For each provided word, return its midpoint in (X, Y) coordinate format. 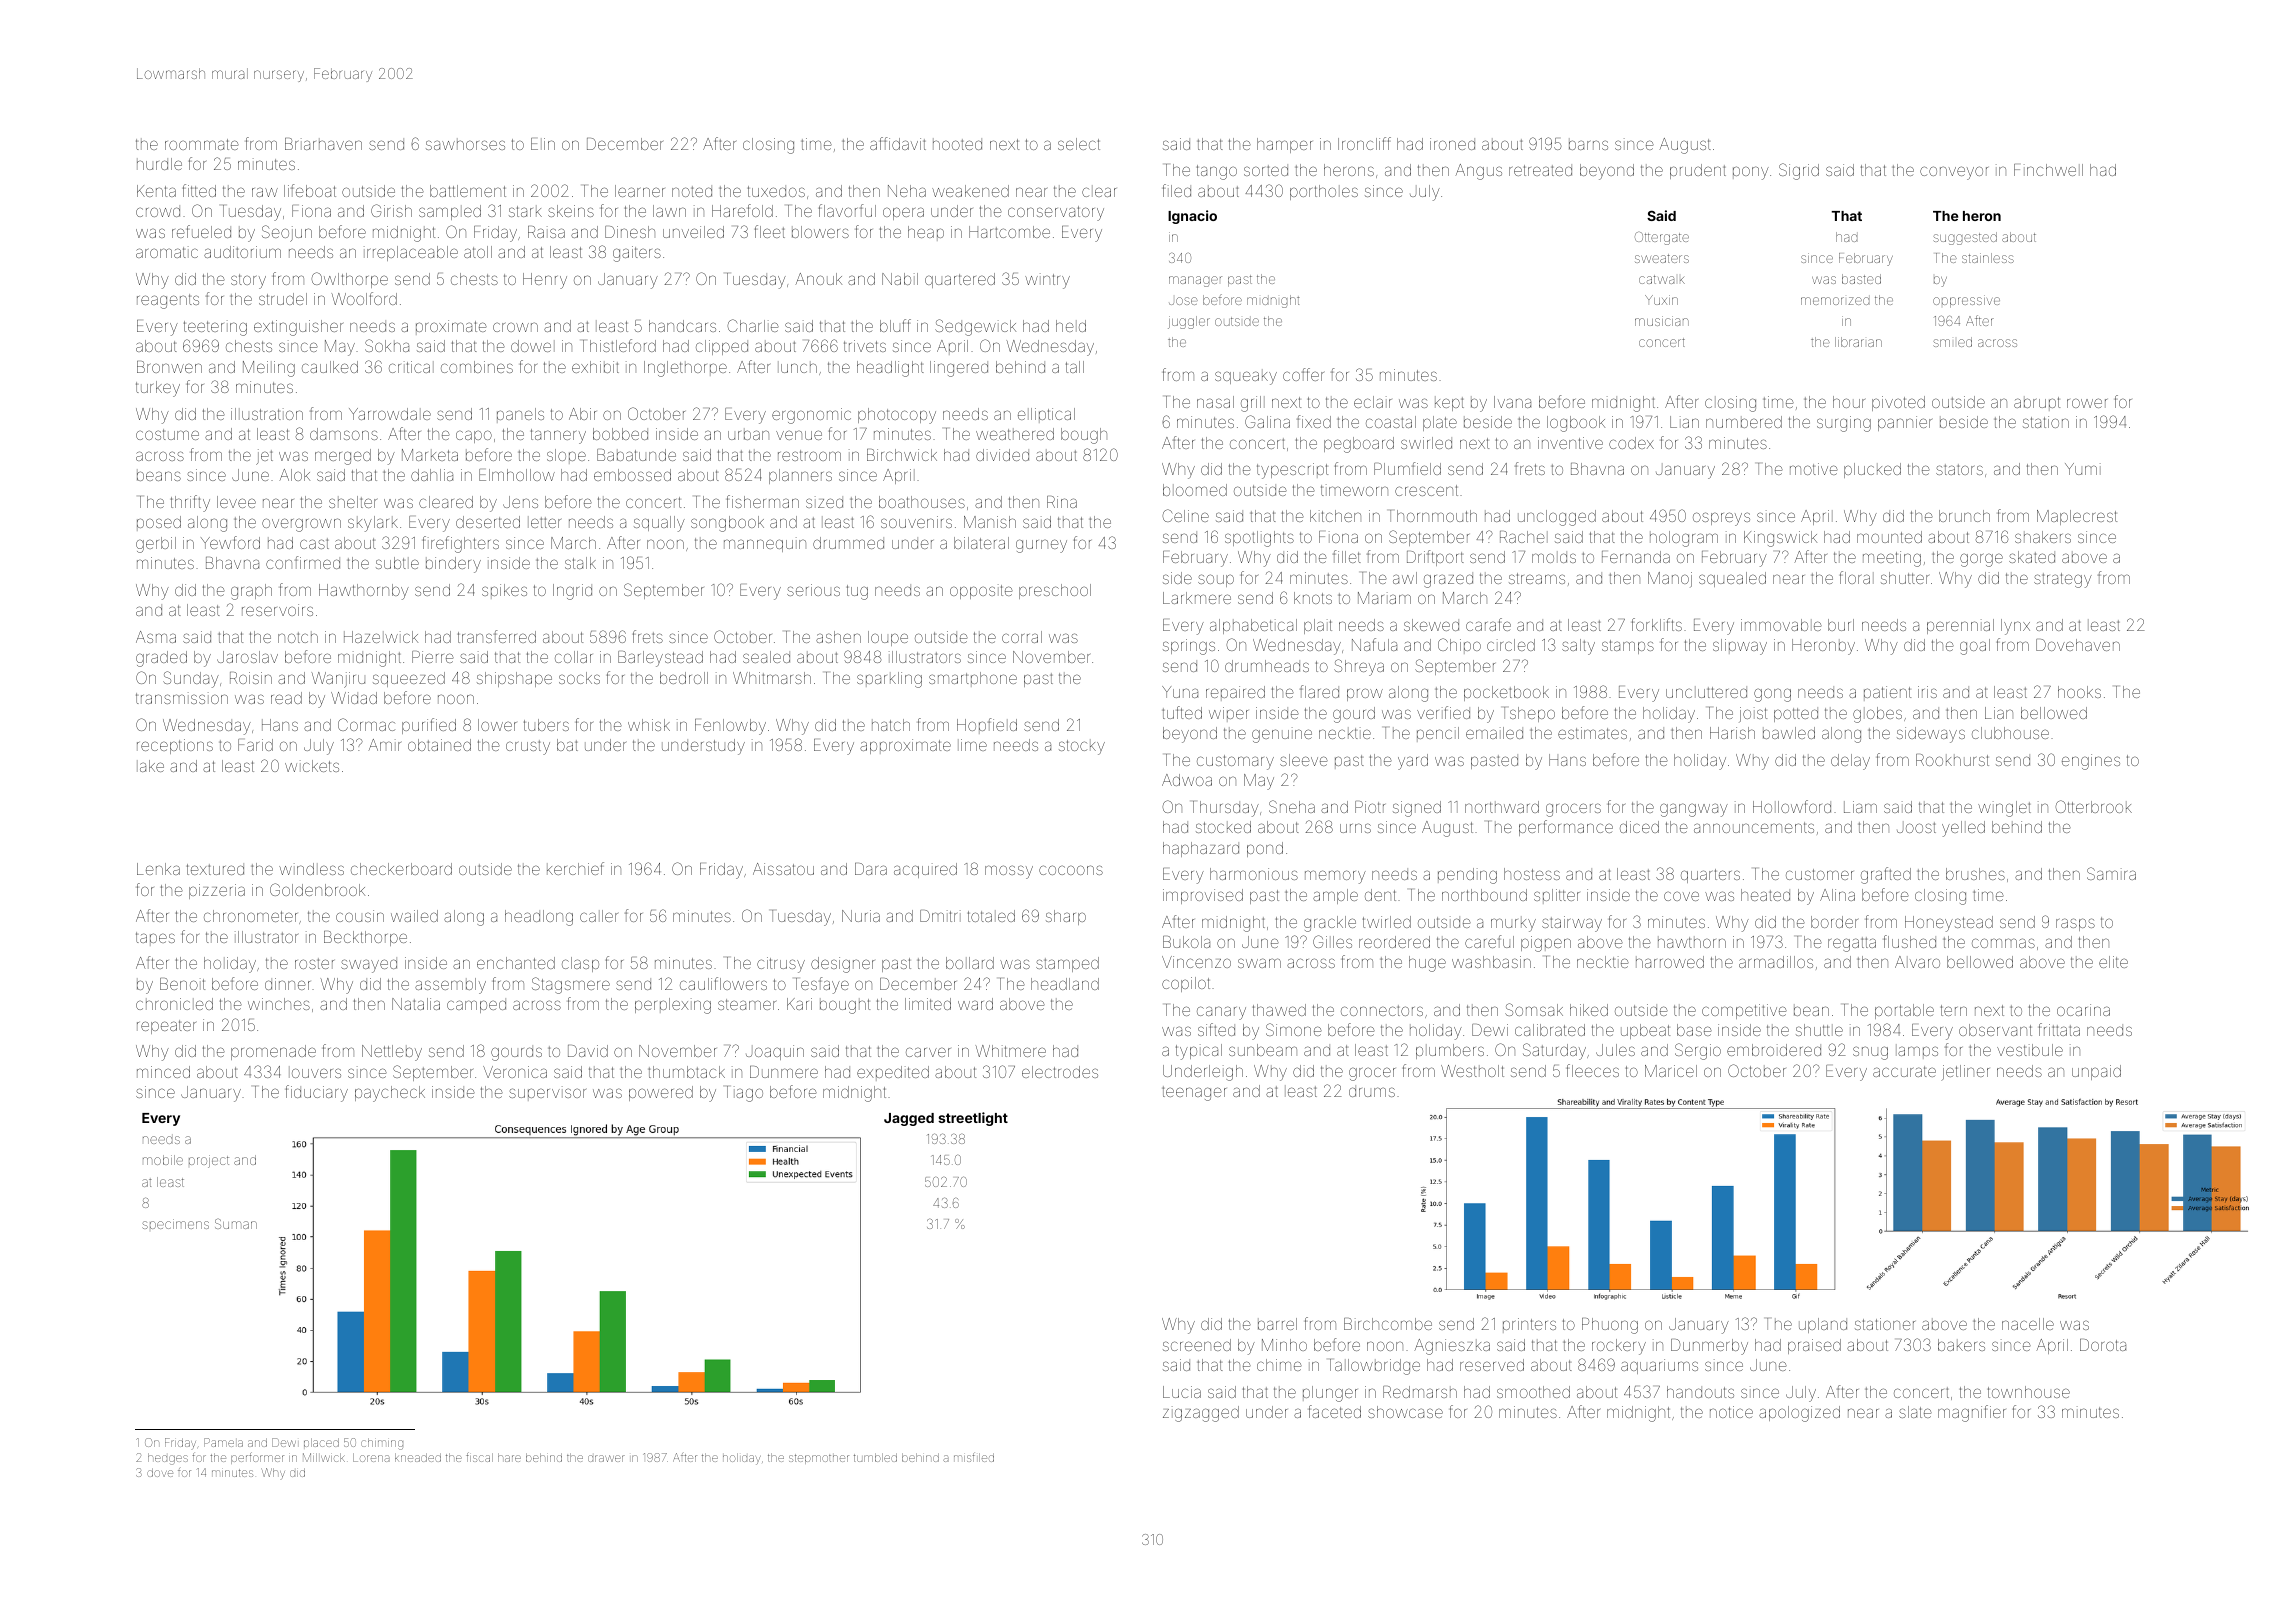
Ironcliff (1364, 143)
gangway (1694, 810)
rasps (2075, 924)
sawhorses (465, 144)
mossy (1009, 872)
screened (1197, 1345)
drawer (606, 1458)
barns (1588, 144)
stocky (1082, 747)
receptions (175, 746)
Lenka (158, 869)
